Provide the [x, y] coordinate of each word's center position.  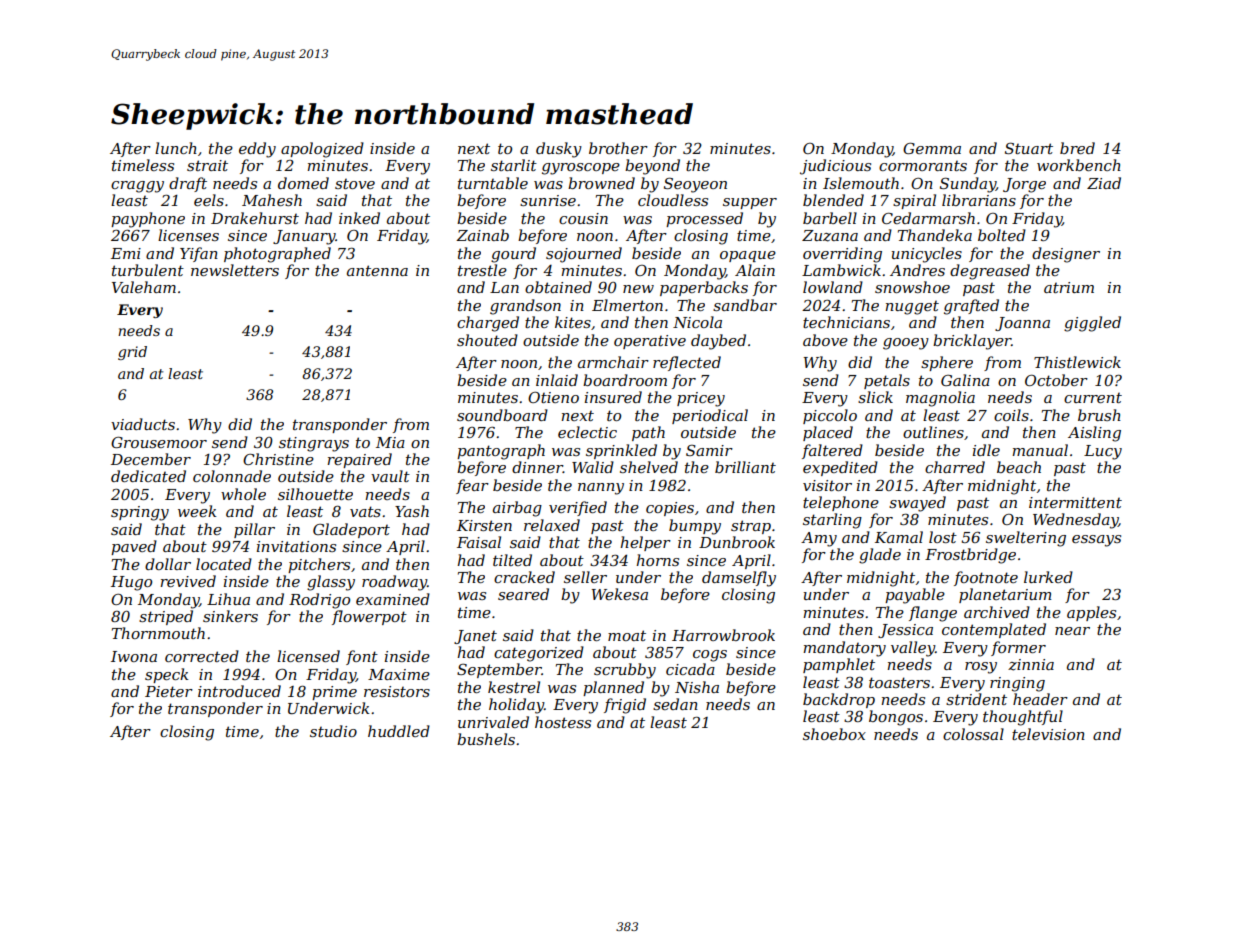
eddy [257, 150]
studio [333, 731]
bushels [486, 739]
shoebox [834, 734]
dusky [559, 150]
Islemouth [861, 183]
